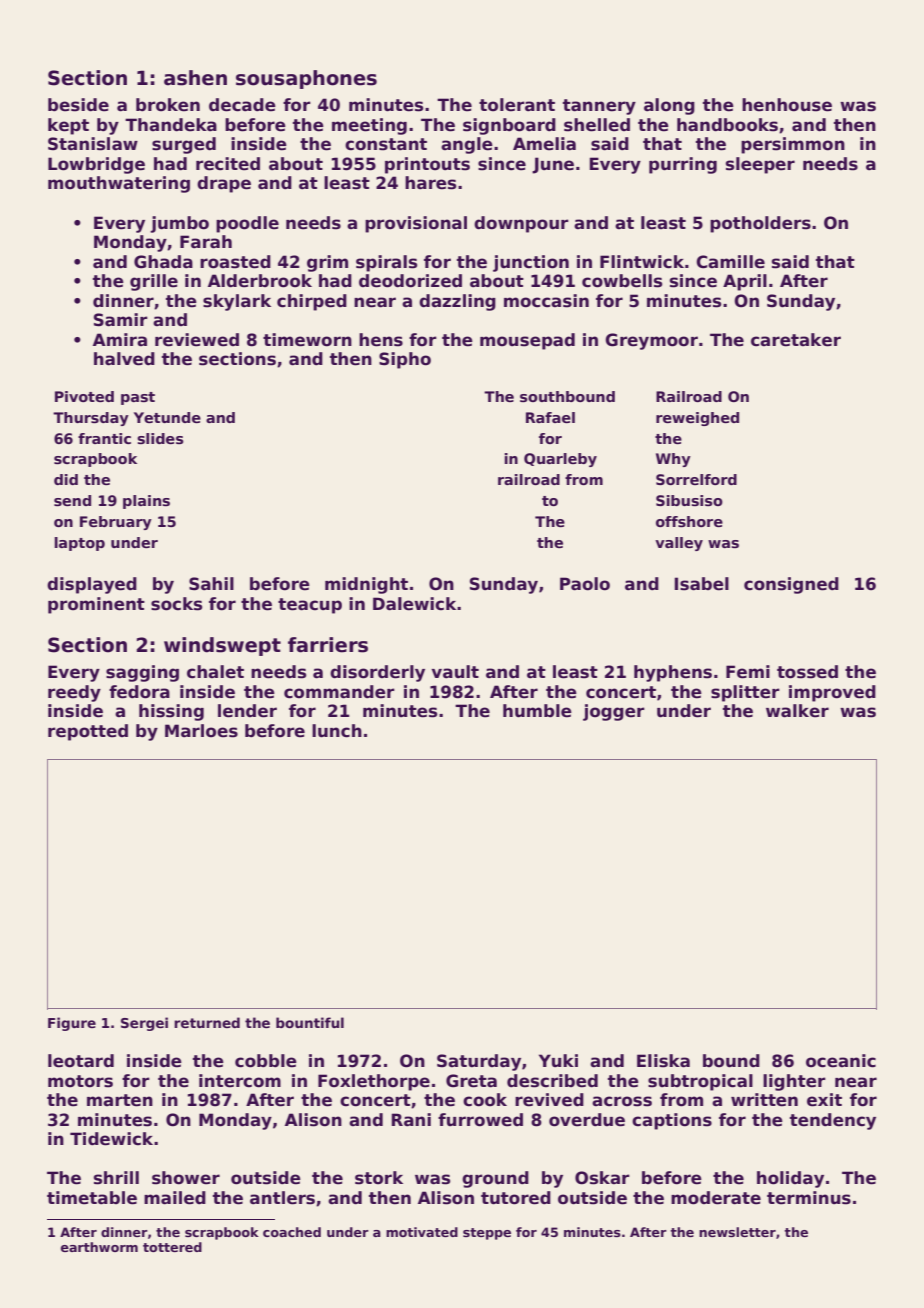 The height and width of the image is (1308, 924). Describe the element at coordinates (797, 711) in the image. I see `walker` at that location.
